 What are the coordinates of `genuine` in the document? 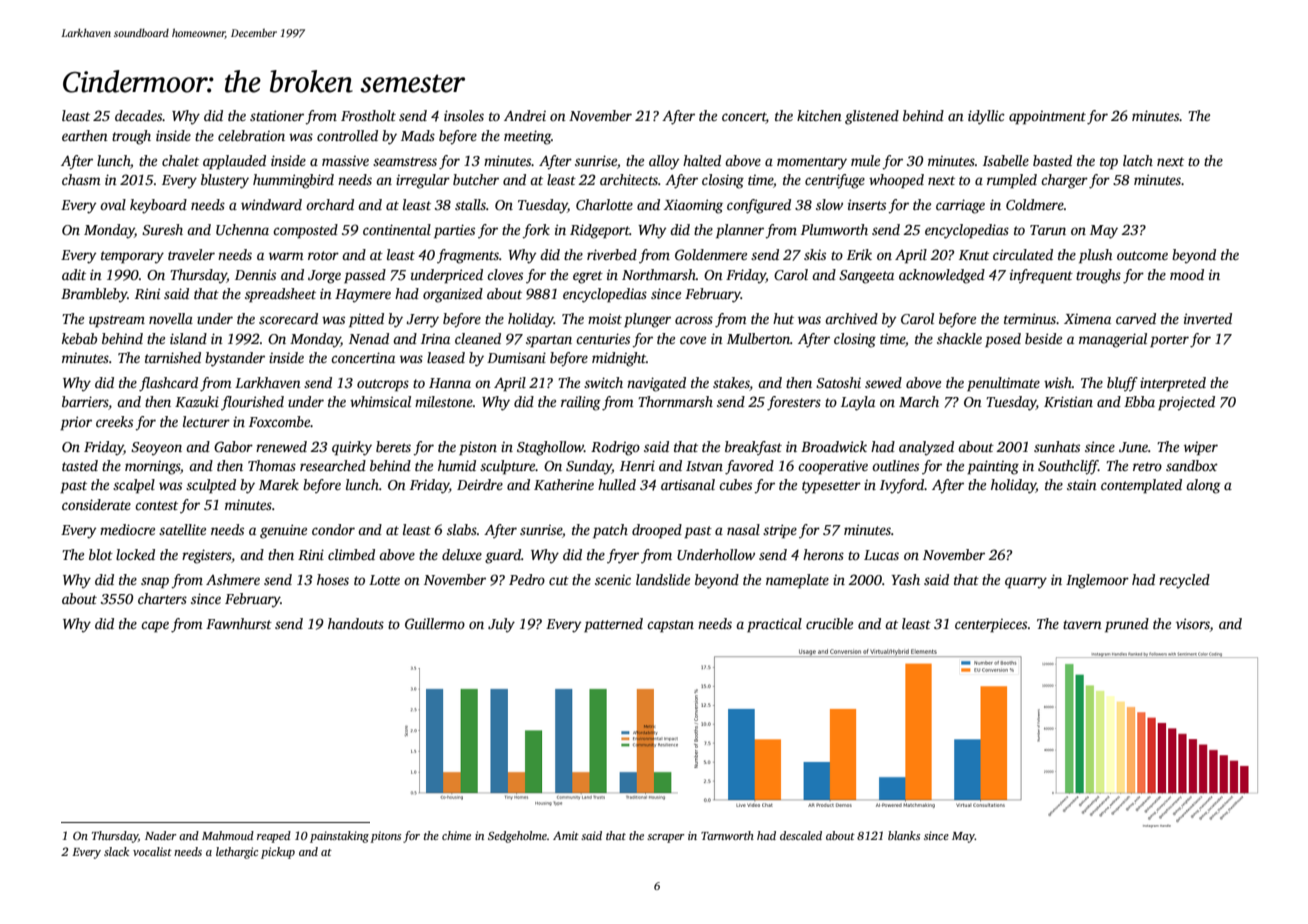 It's located at (283, 531).
